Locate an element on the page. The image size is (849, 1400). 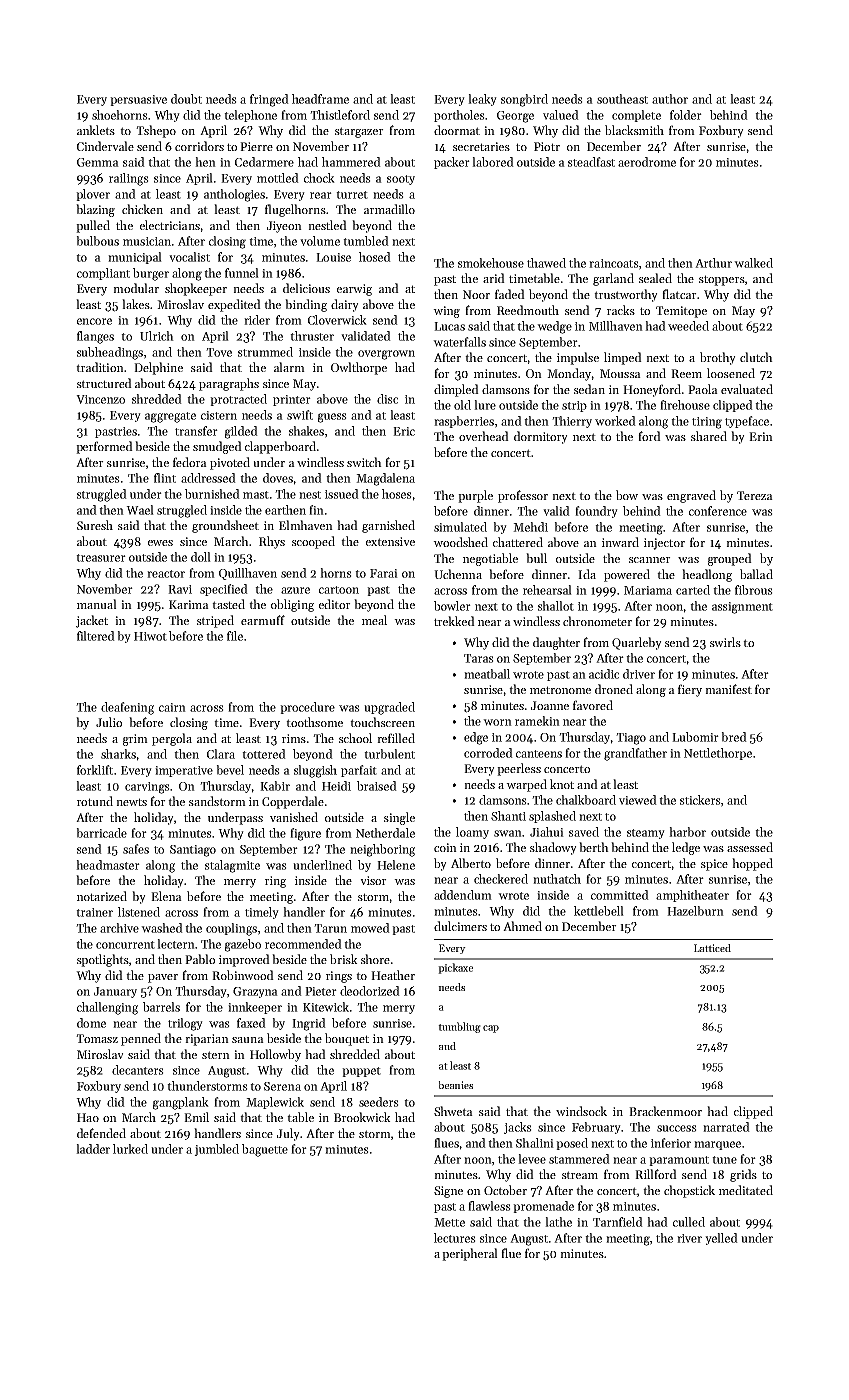
railings is located at coordinates (129, 179).
